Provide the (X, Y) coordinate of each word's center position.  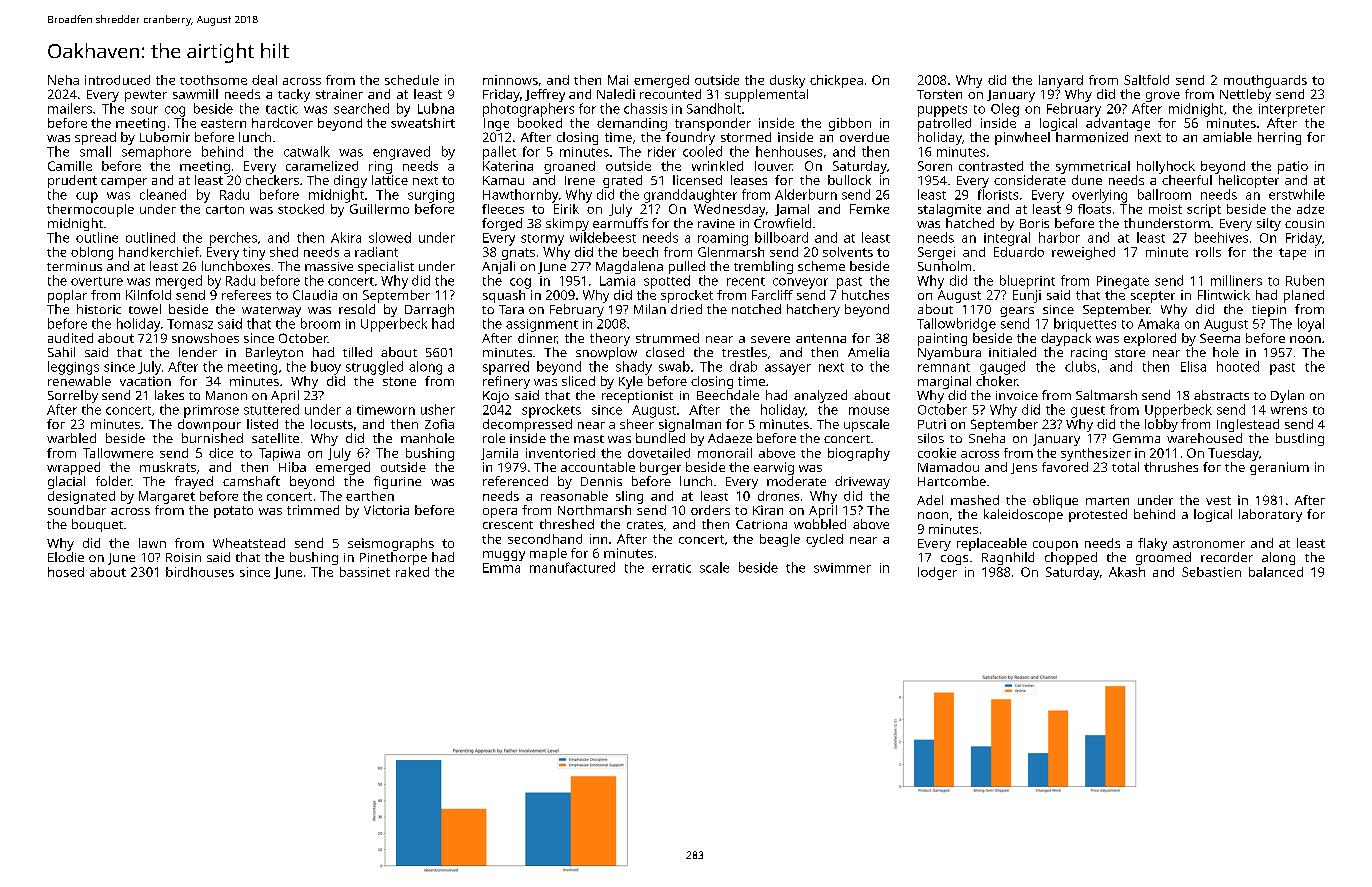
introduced (117, 80)
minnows (510, 80)
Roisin (183, 557)
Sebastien (1211, 572)
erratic (671, 568)
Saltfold (1146, 80)
